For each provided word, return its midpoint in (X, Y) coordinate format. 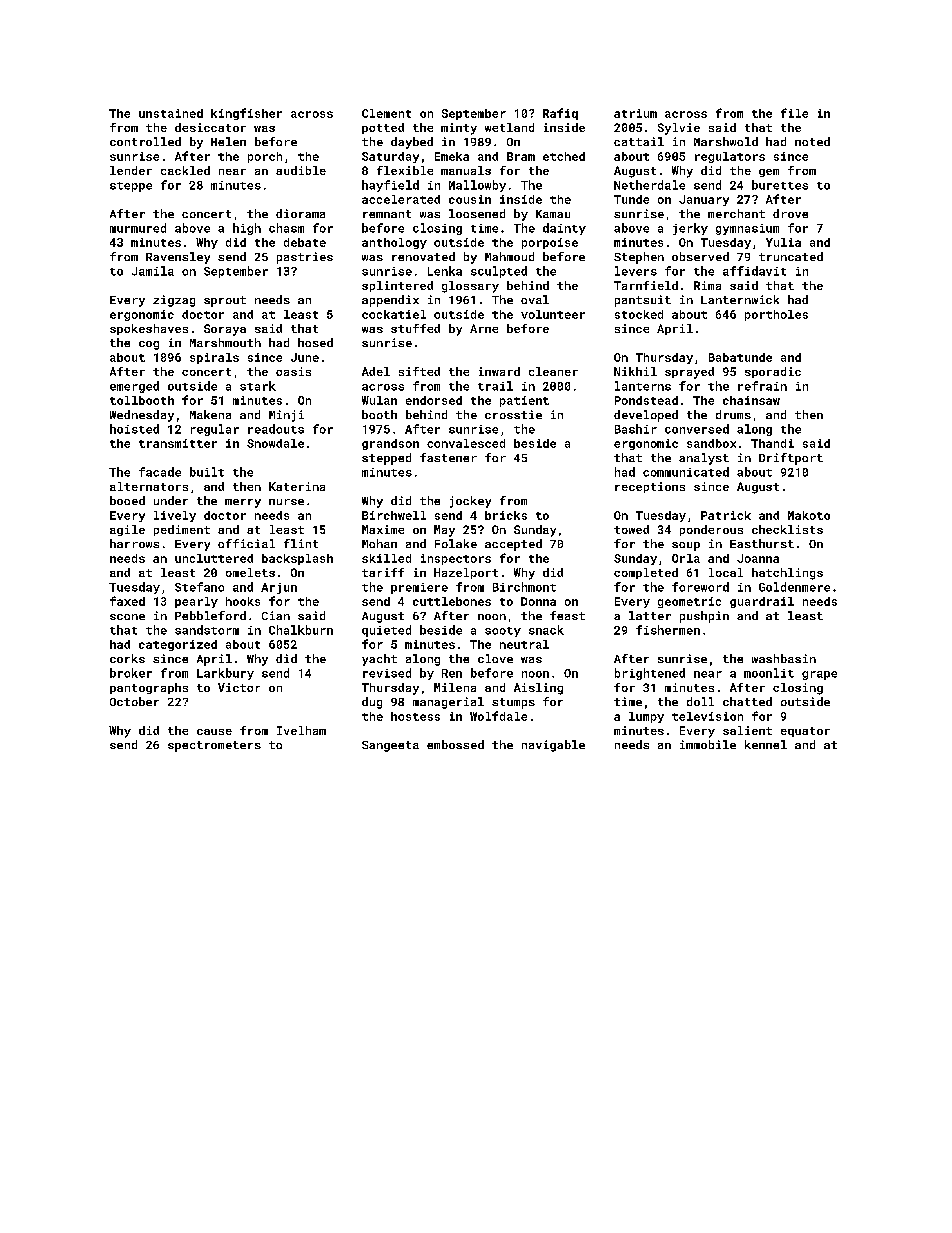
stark (258, 386)
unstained (171, 113)
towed (631, 529)
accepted (513, 545)
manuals (466, 170)
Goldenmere (794, 587)
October (134, 701)
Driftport (791, 459)
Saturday (390, 157)
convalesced (466, 443)
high (247, 229)
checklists (787, 529)
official (246, 543)
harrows (134, 543)
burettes (780, 185)
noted (812, 141)
